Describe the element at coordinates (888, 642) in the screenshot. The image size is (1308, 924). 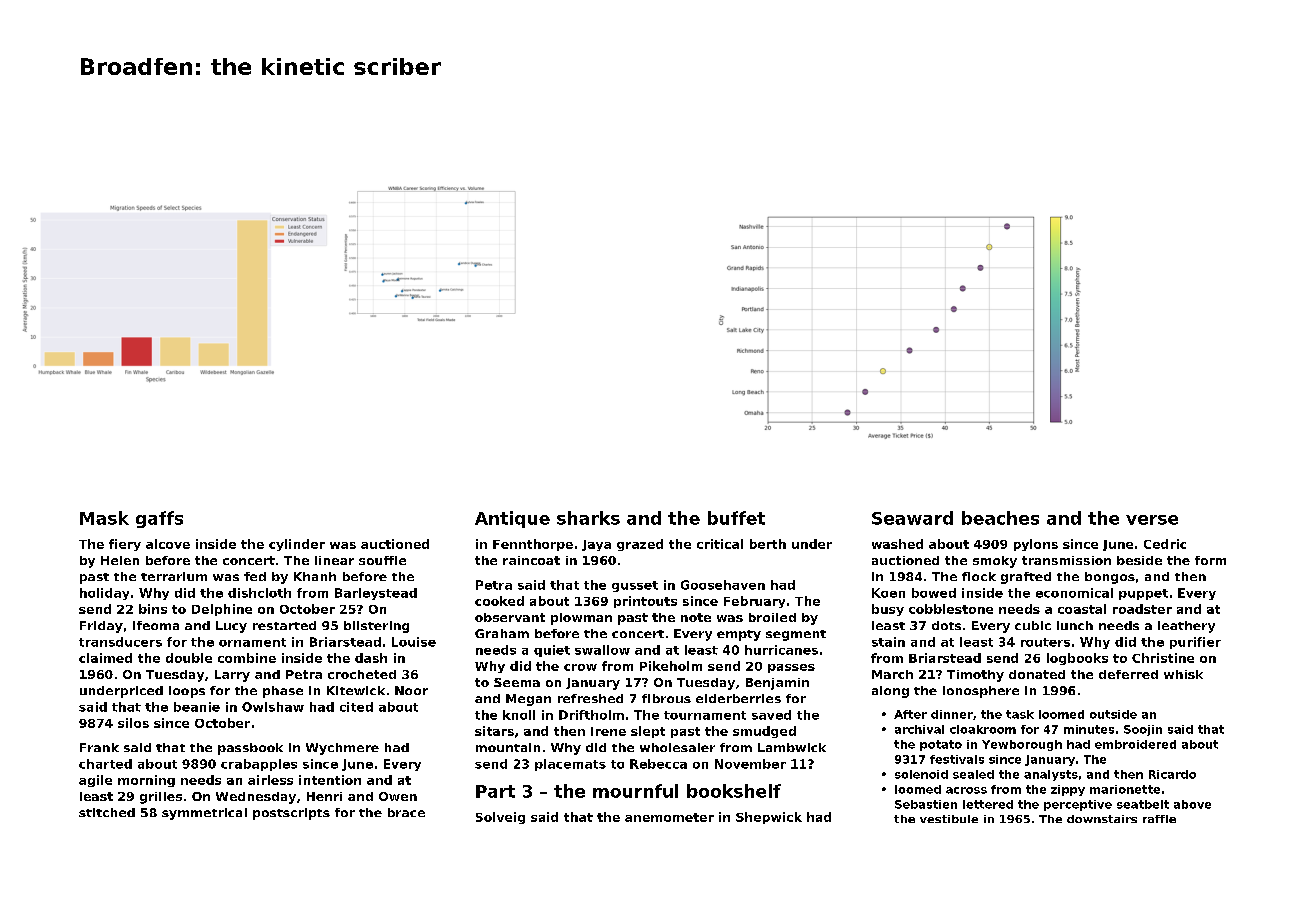
I see `stain` at that location.
